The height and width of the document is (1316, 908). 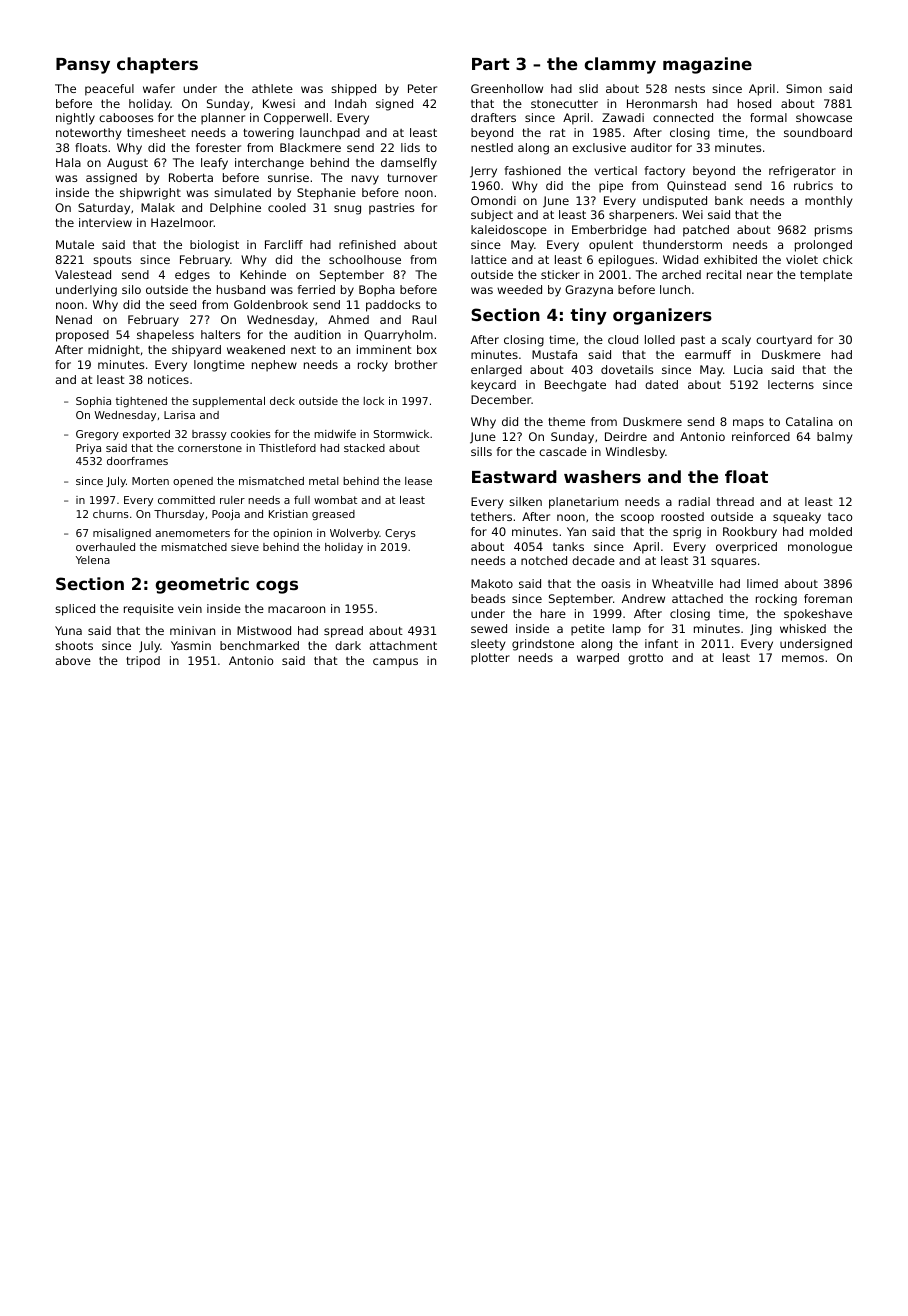 I want to click on chapters, so click(x=157, y=65).
